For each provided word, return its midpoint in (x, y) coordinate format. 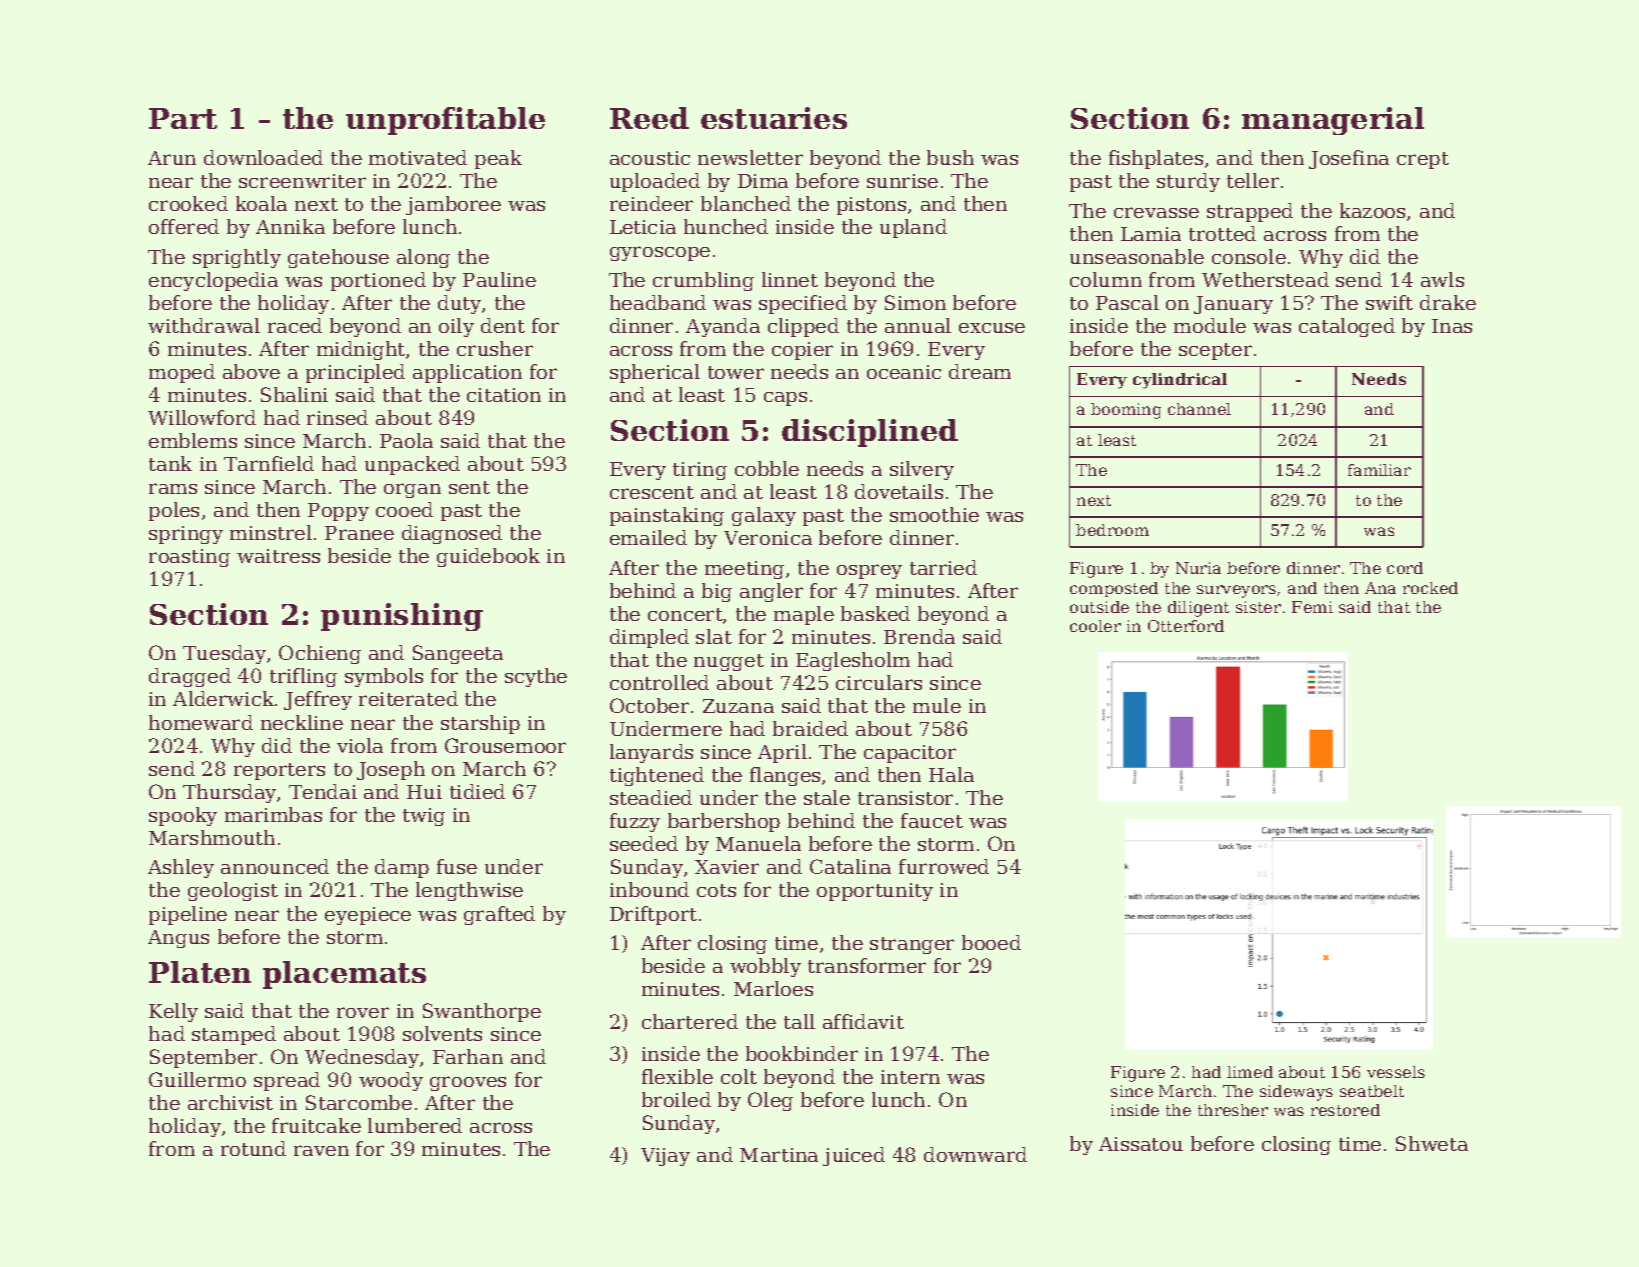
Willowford (202, 417)
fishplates (1156, 159)
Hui (424, 792)
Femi (1312, 607)
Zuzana (738, 706)
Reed (649, 118)
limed (1250, 1072)
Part (183, 118)
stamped (234, 1035)
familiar (1379, 470)
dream (980, 371)
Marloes (773, 988)
